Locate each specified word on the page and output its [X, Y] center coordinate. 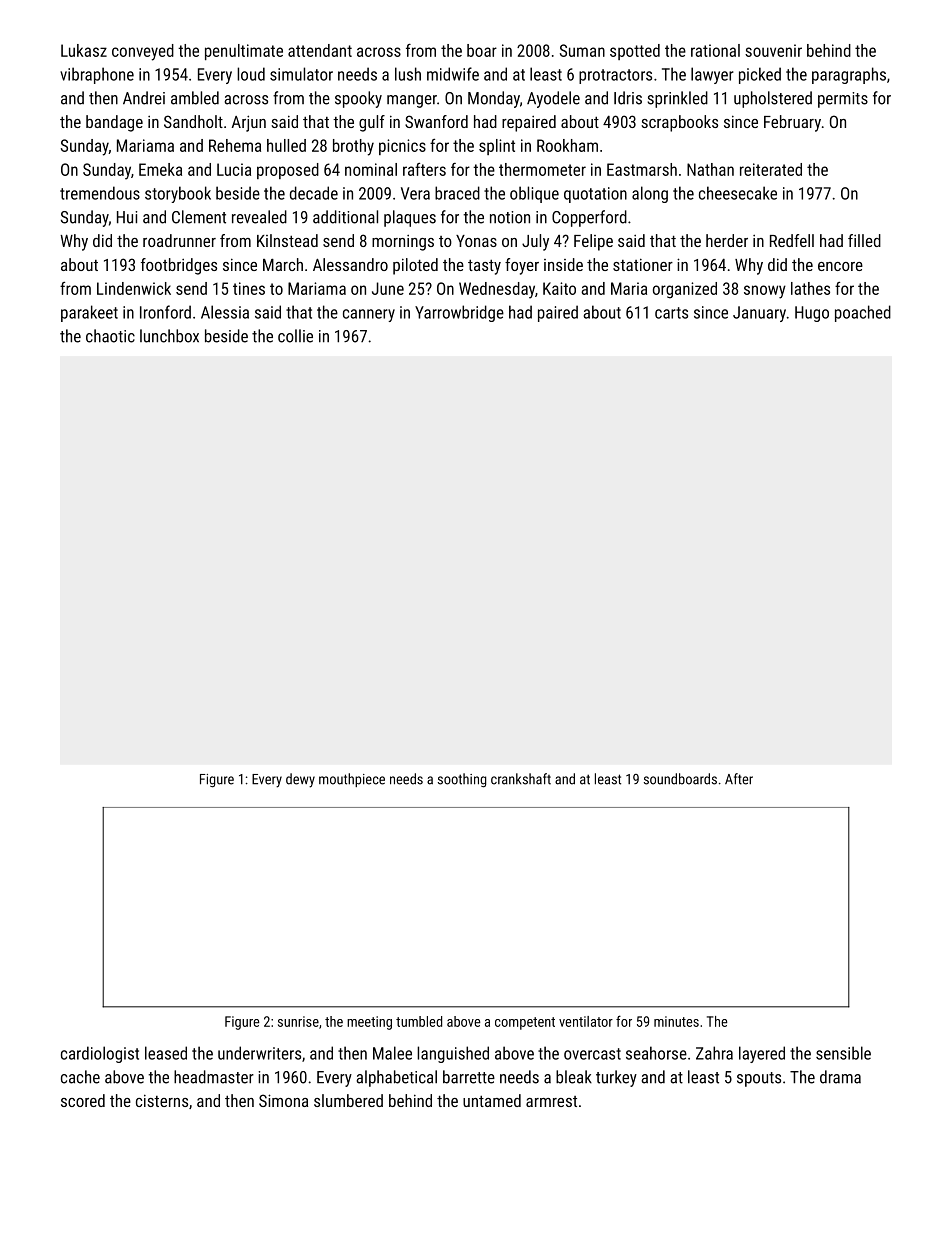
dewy [300, 780]
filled [864, 240]
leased [166, 1053]
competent [525, 1023]
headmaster [214, 1077]
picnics [402, 147]
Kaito [559, 288]
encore [840, 266]
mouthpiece [352, 780]
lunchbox [169, 336]
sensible [843, 1053]
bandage [114, 123]
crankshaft [521, 779]
